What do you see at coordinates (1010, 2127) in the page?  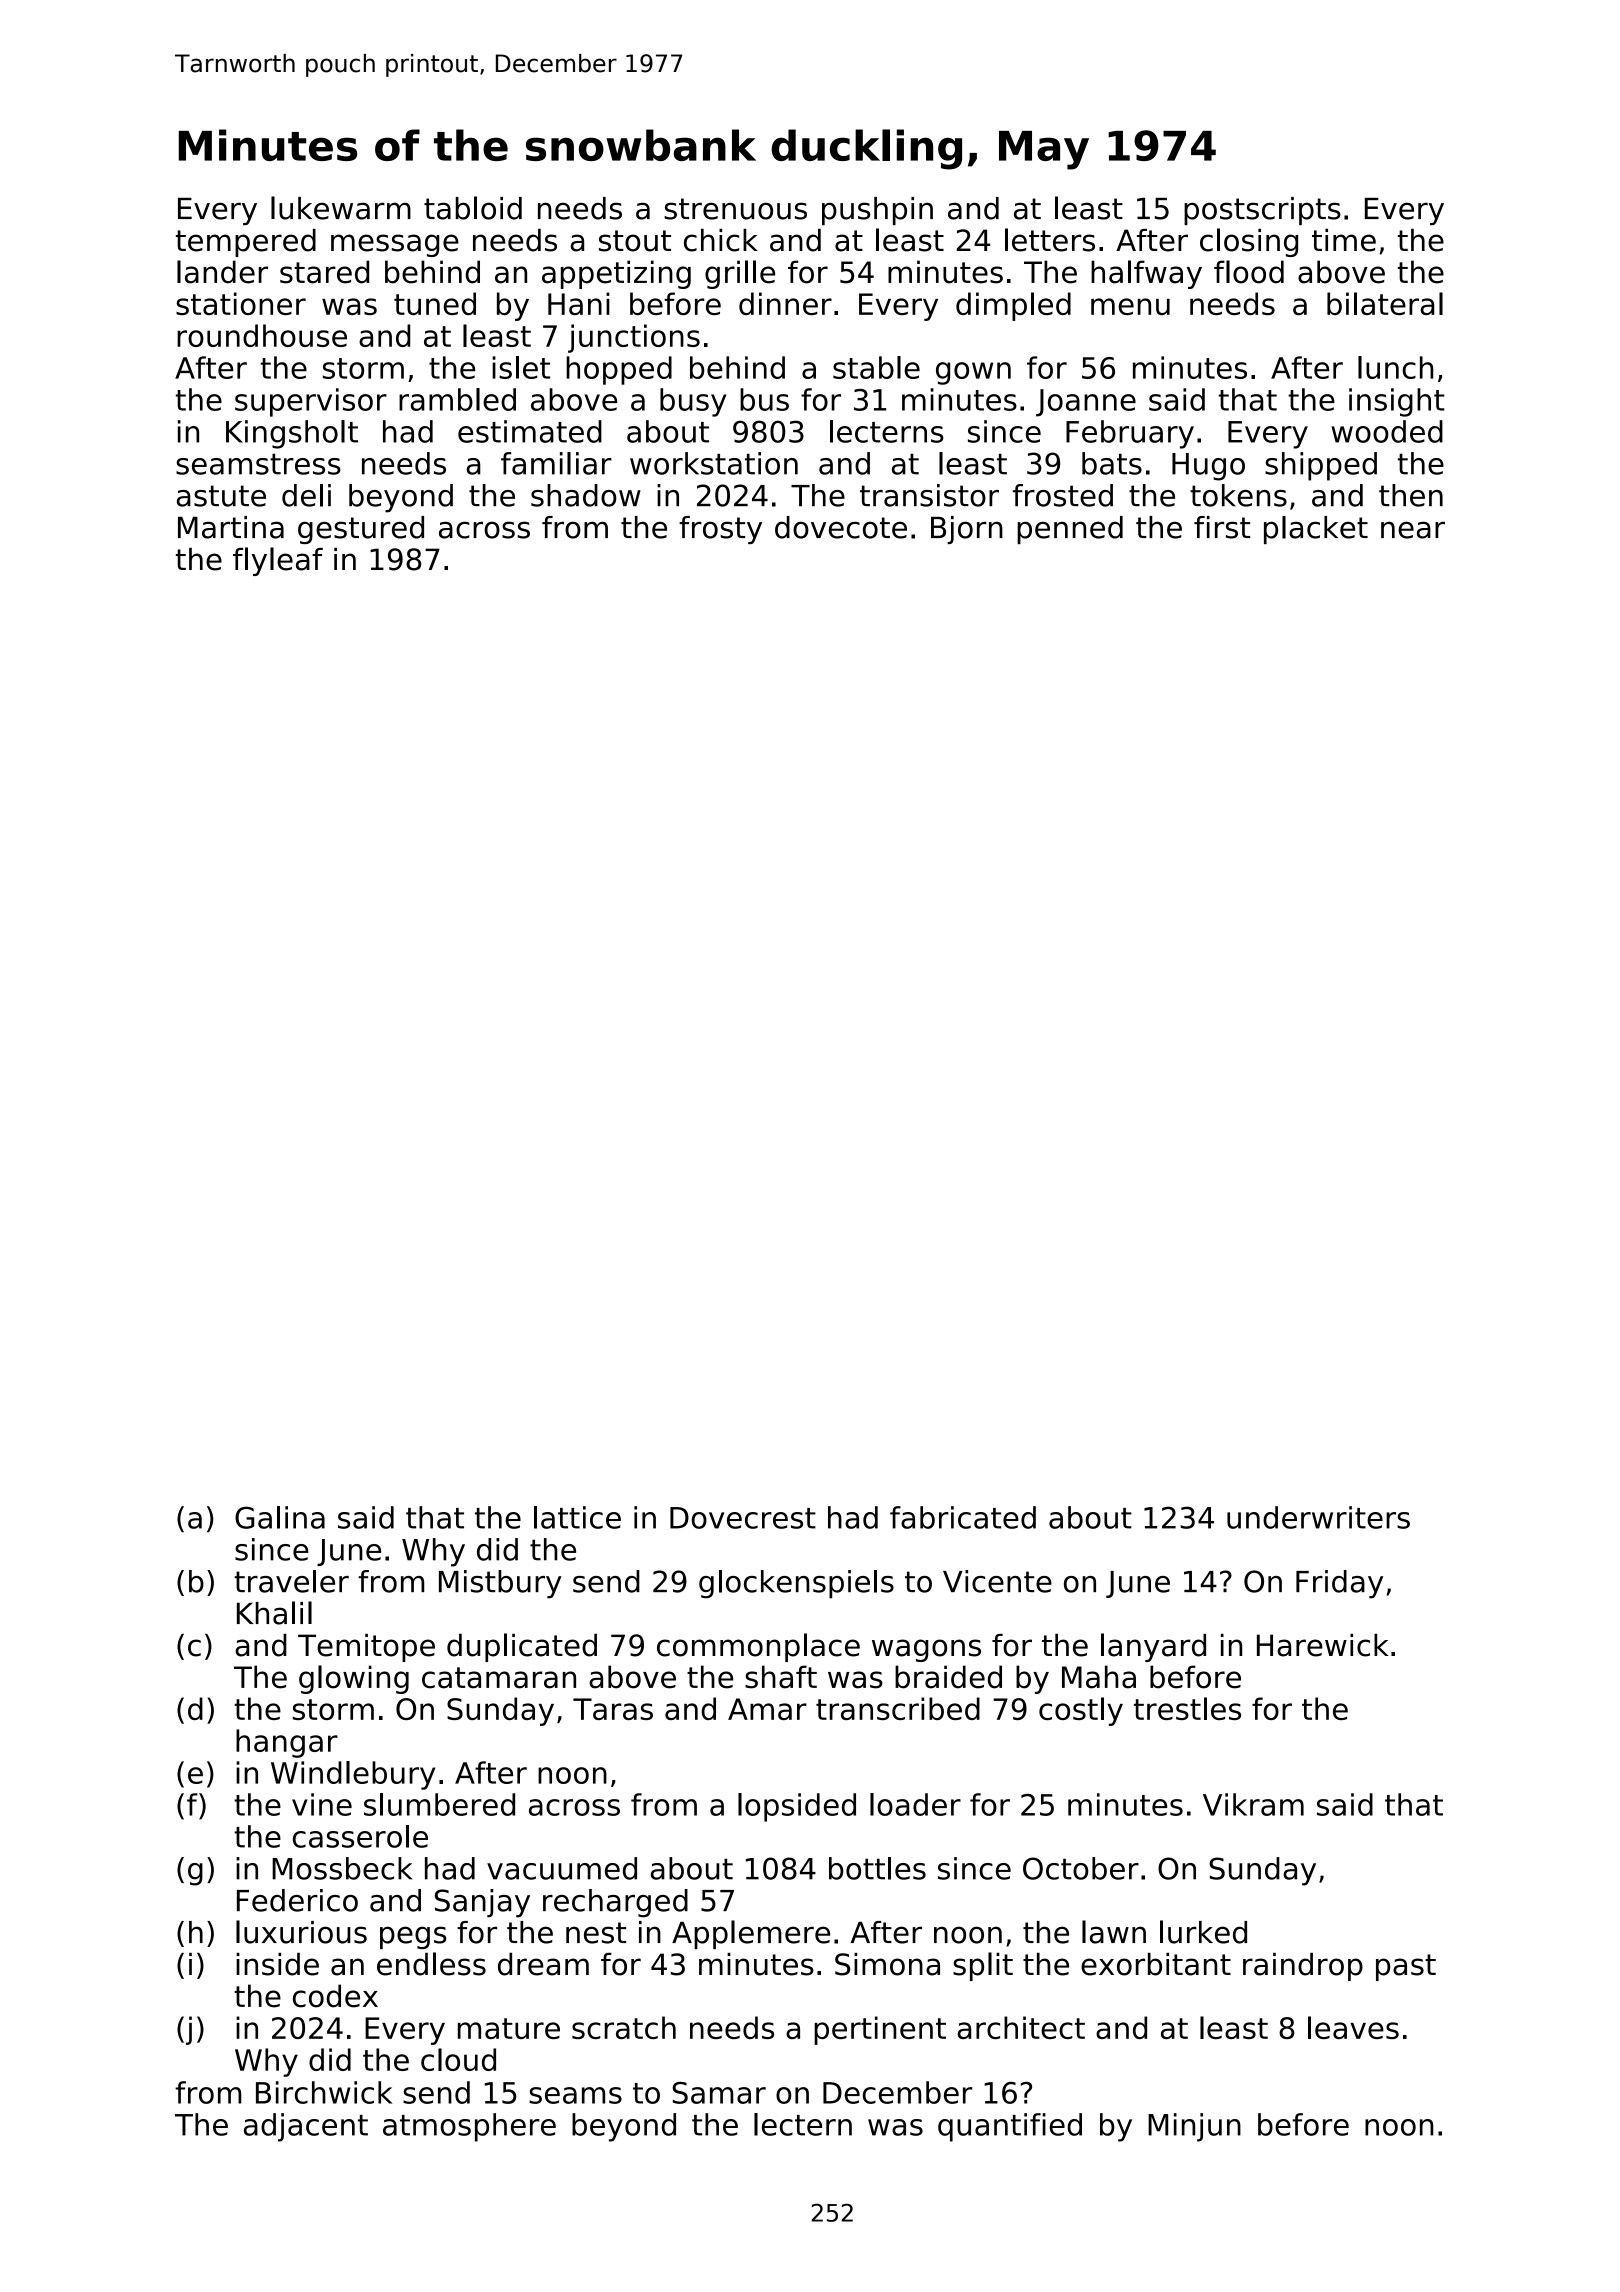 I see `quantified` at bounding box center [1010, 2127].
